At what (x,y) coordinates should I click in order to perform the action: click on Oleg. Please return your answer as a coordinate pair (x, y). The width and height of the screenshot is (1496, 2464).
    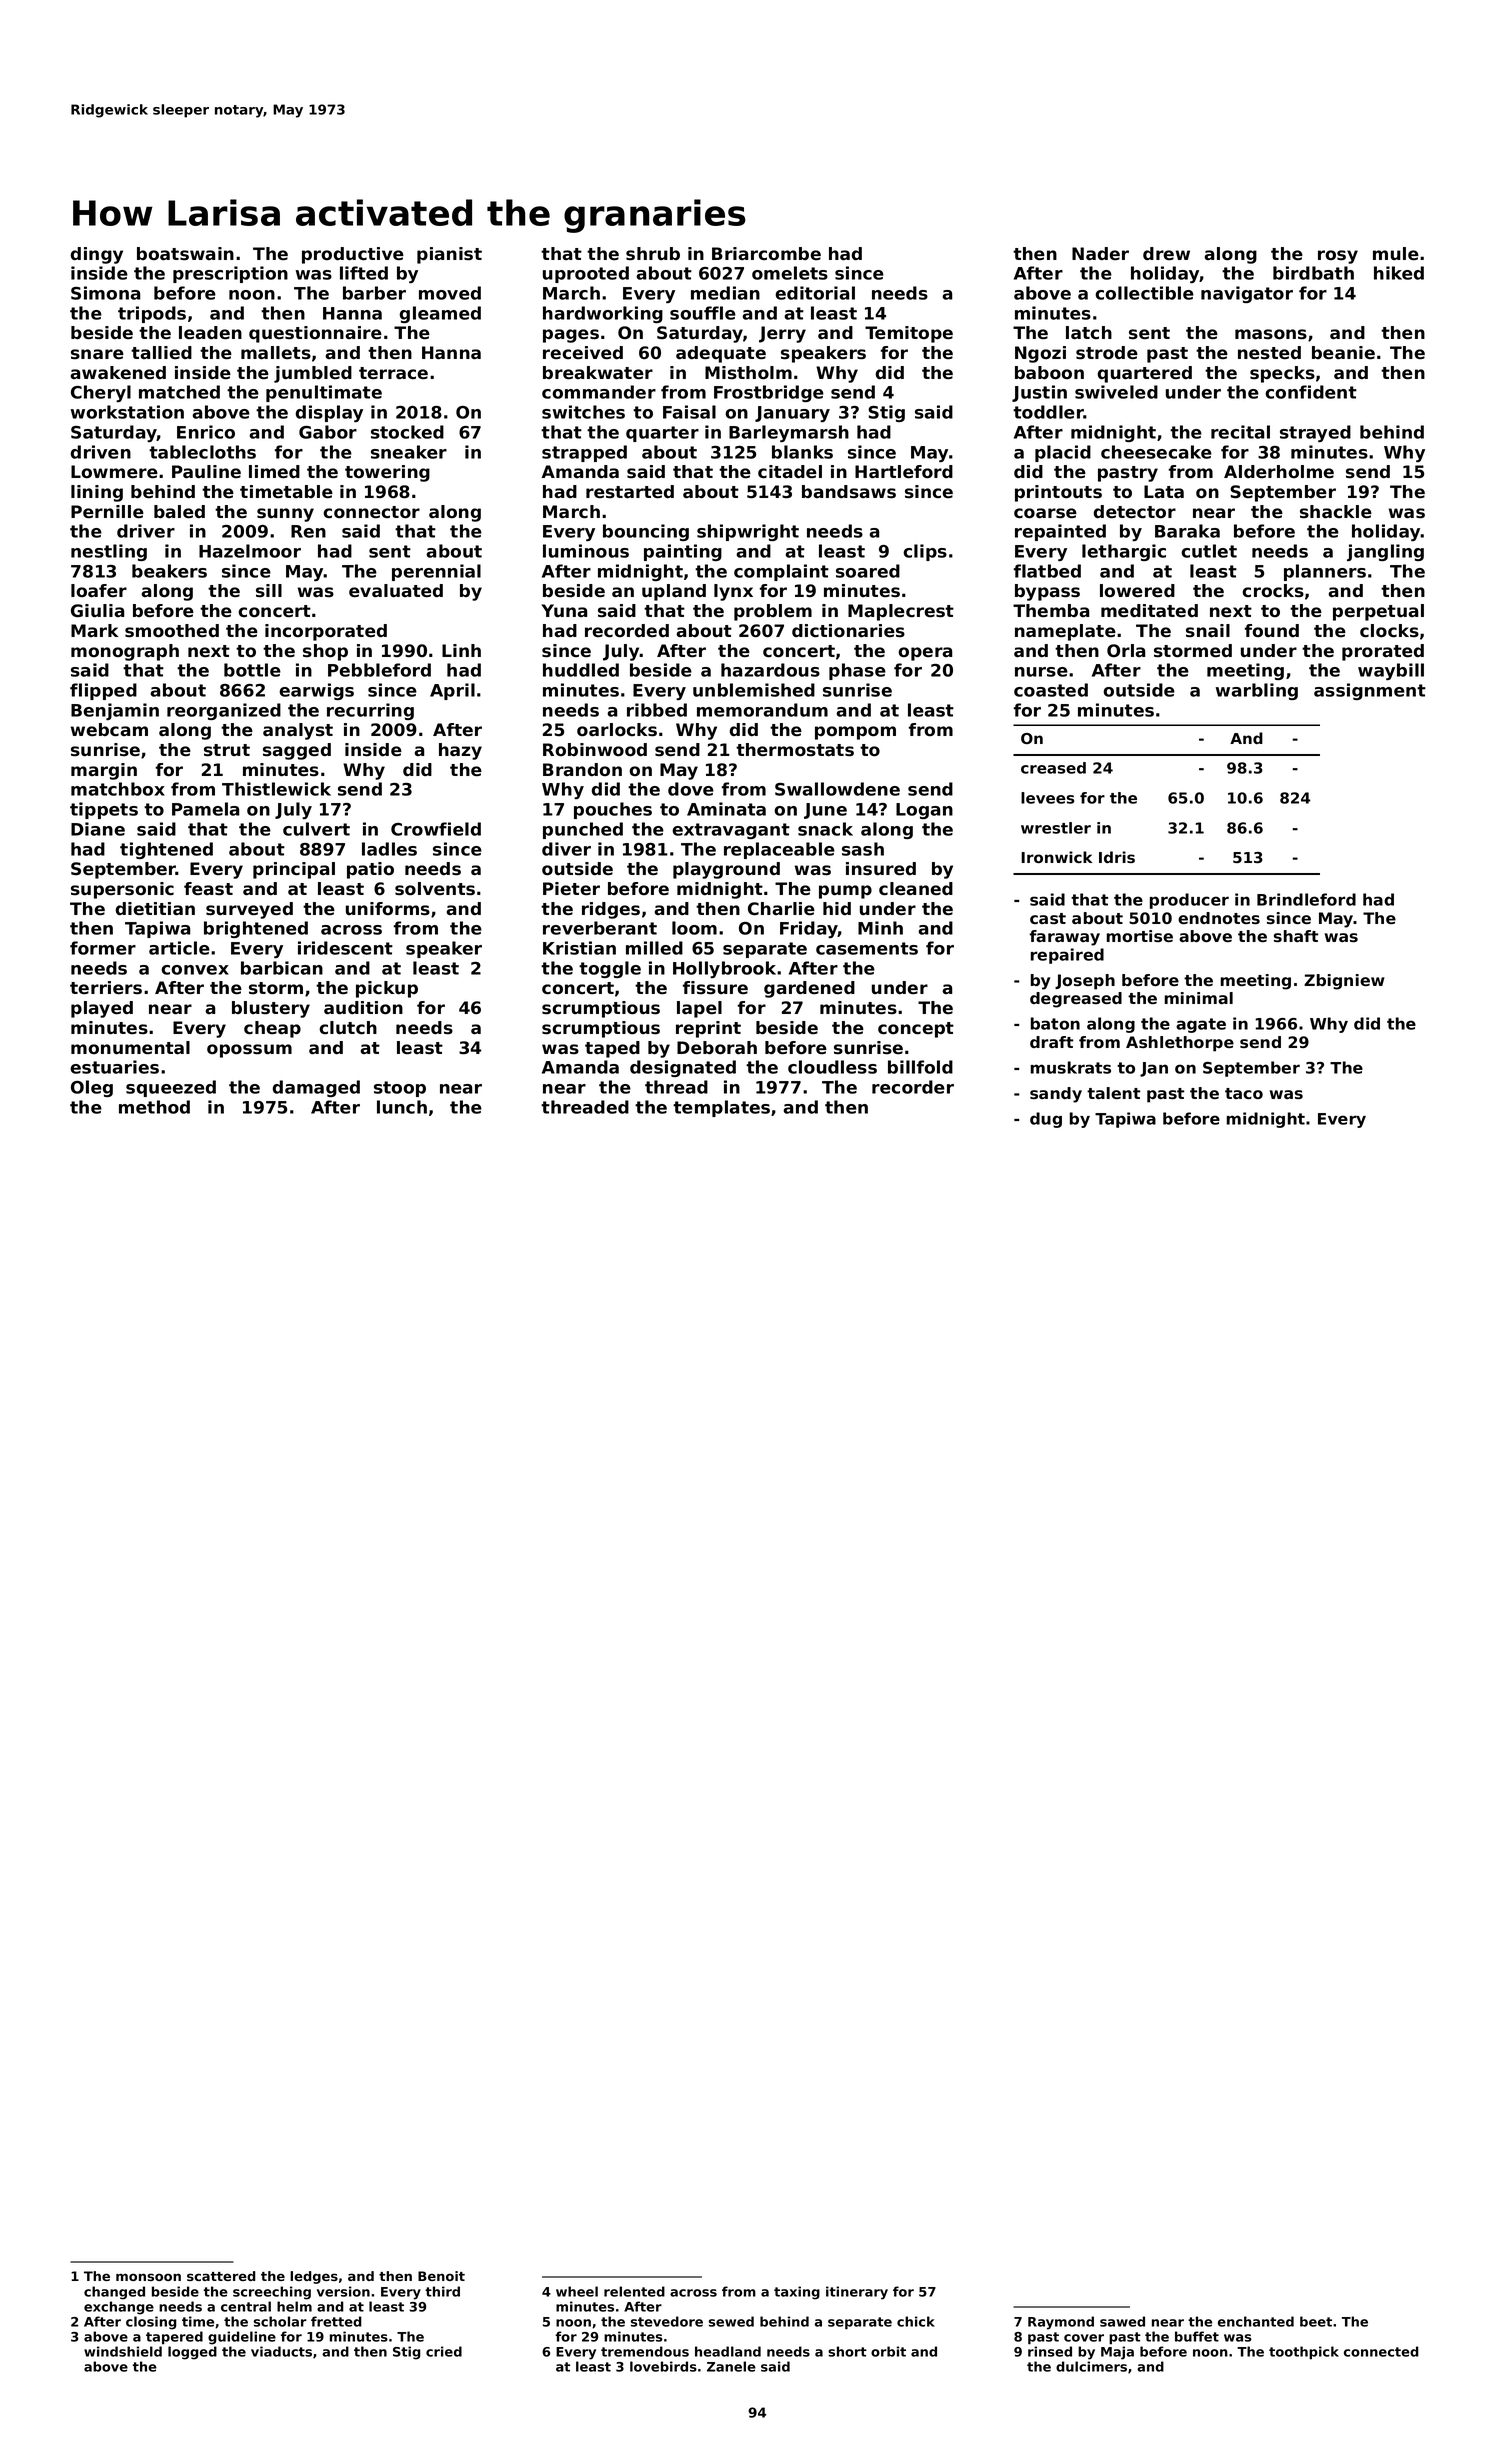
    Looking at the image, I should click on (92, 1088).
